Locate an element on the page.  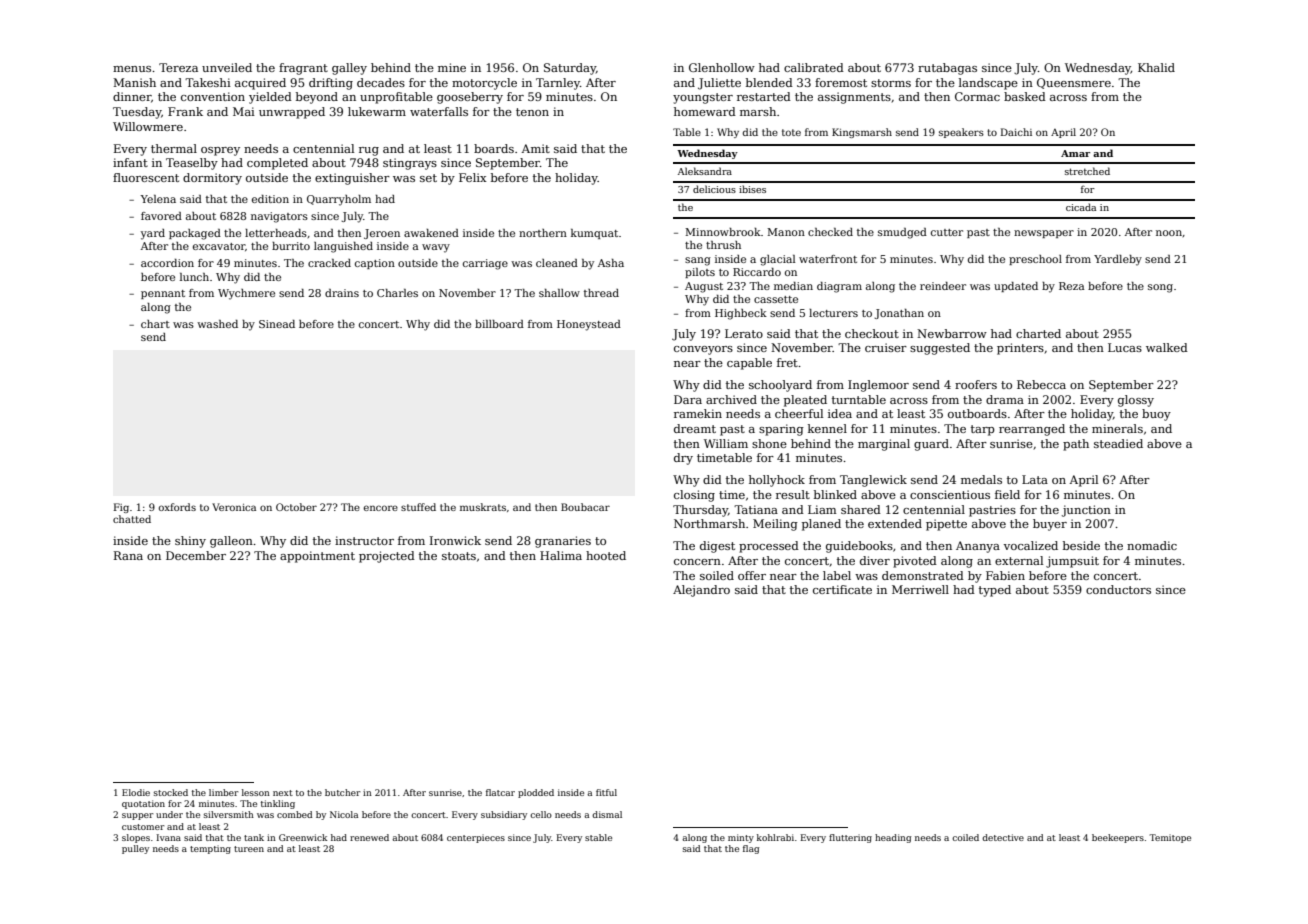
unveiled is located at coordinates (227, 67).
